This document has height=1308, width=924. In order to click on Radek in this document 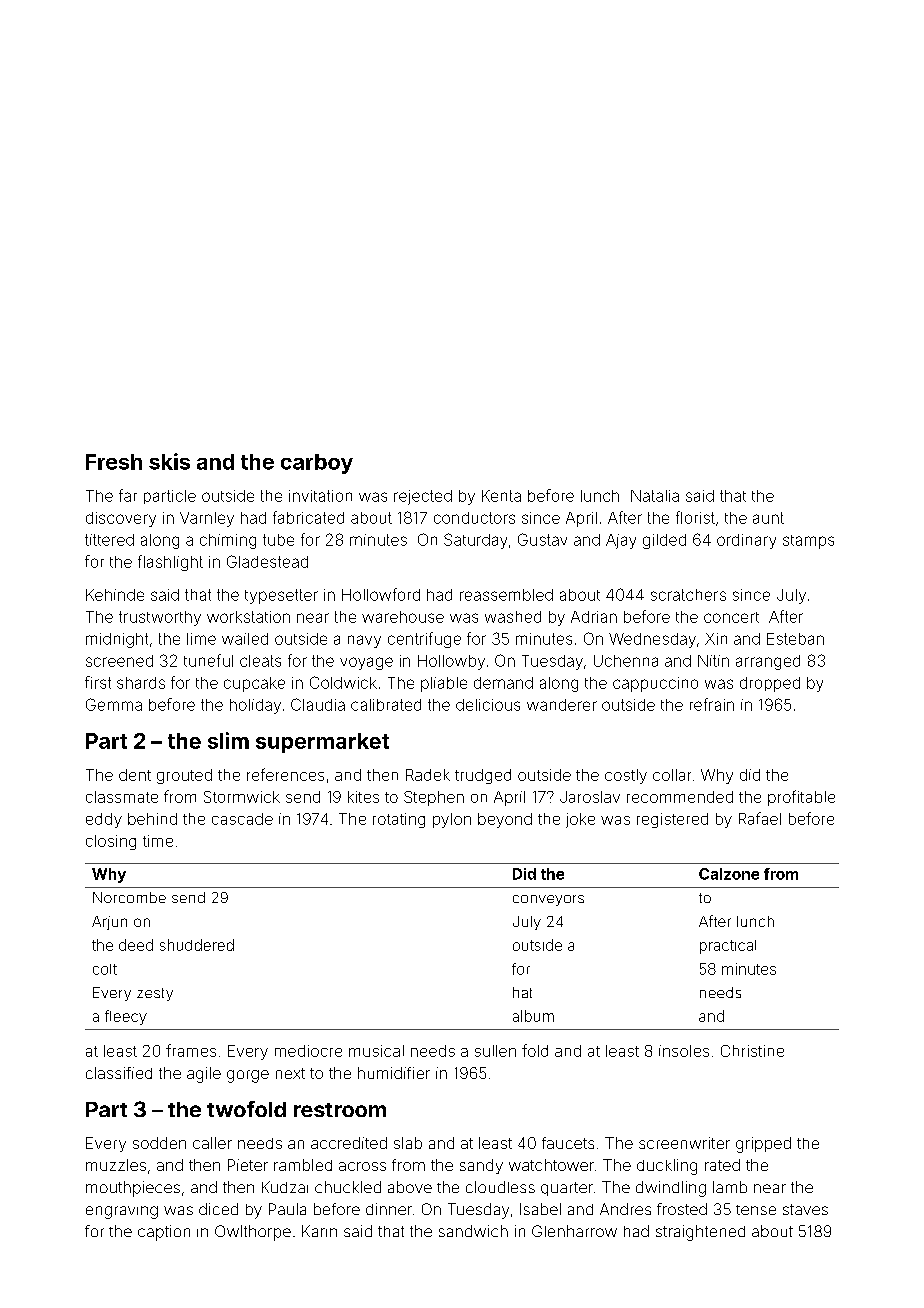, I will do `click(428, 775)`.
